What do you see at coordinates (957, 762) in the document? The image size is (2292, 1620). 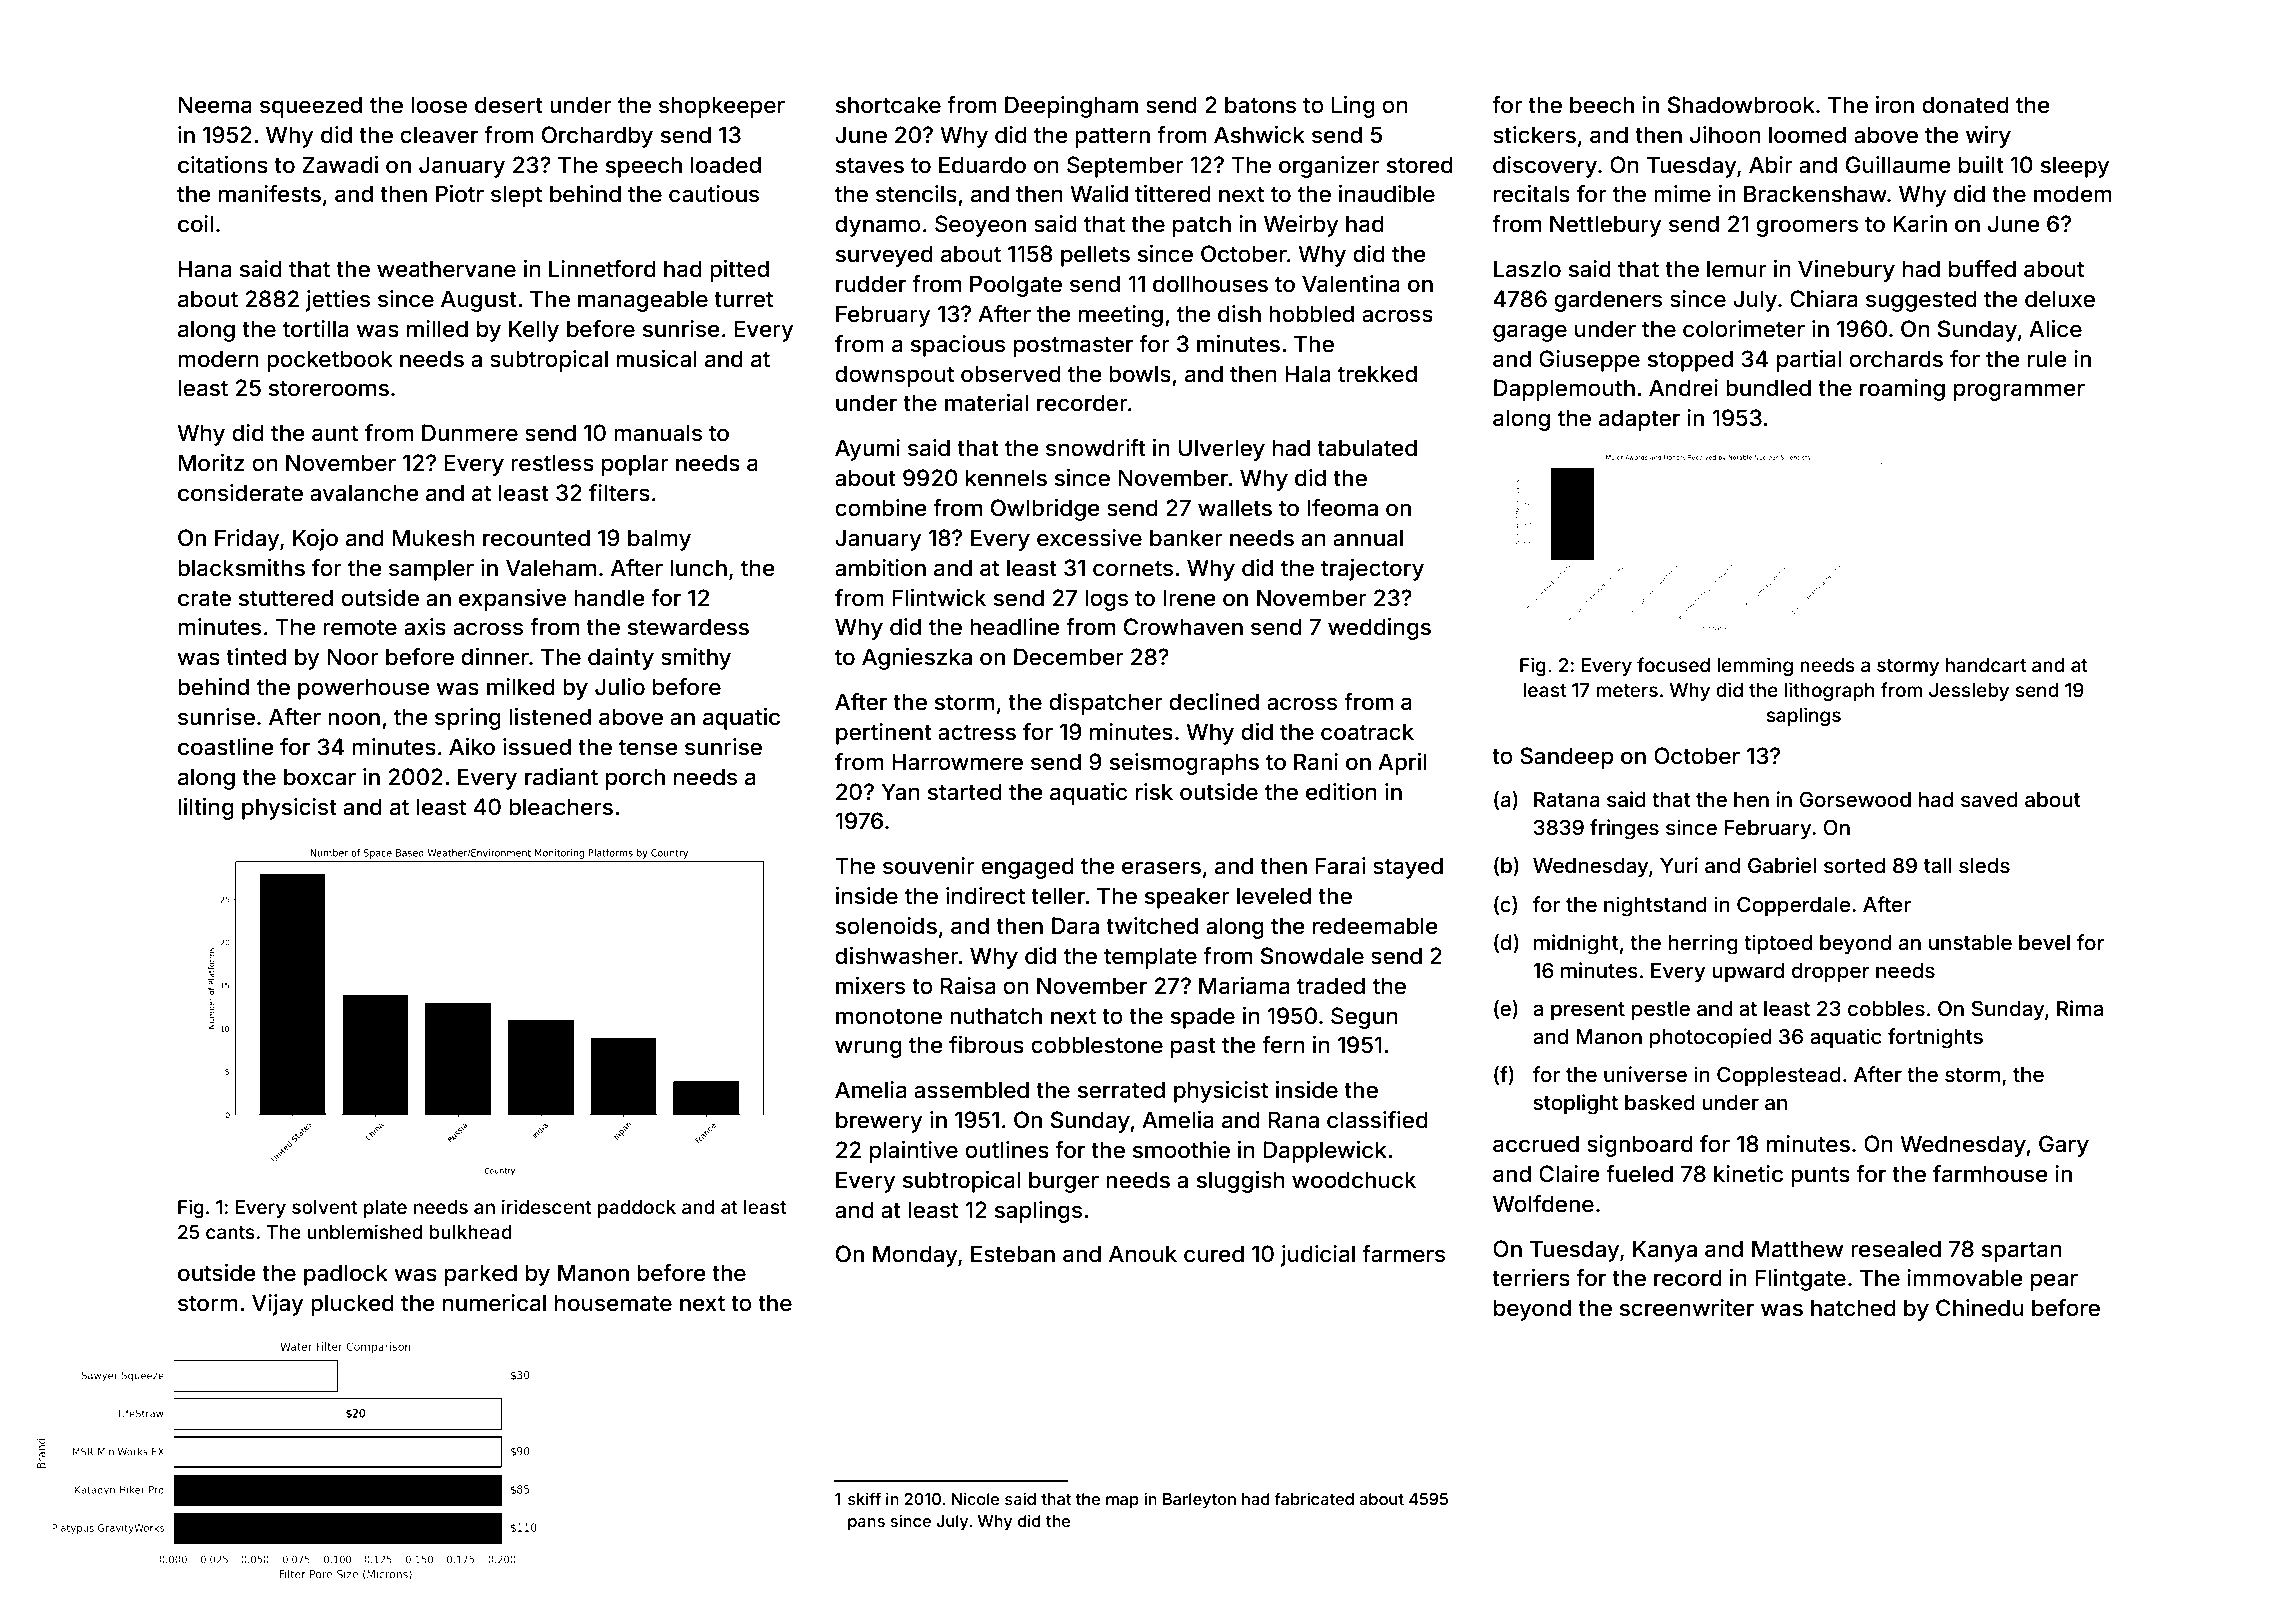 I see `Harrowmere` at bounding box center [957, 762].
